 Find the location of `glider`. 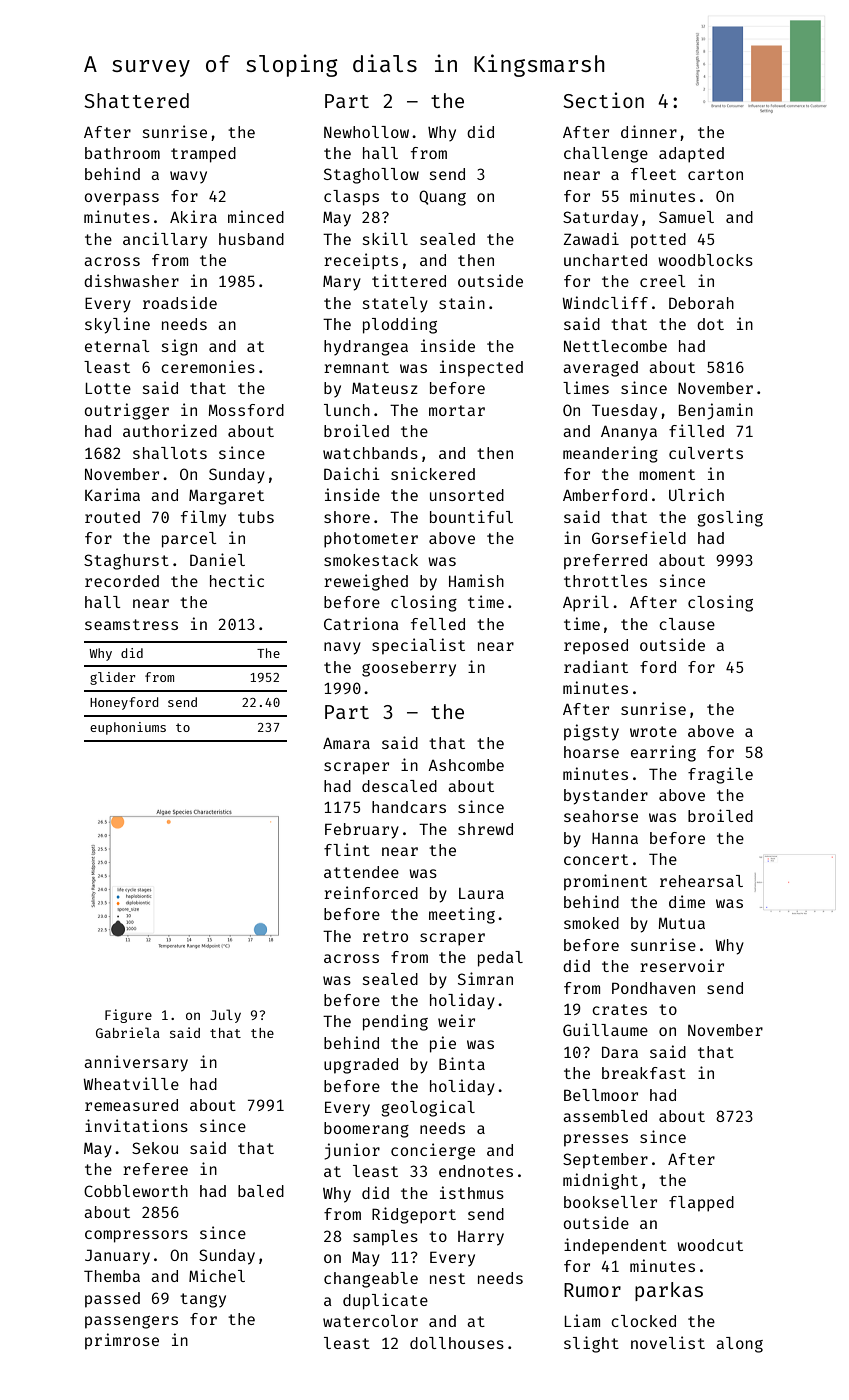

glider is located at coordinates (112, 678).
